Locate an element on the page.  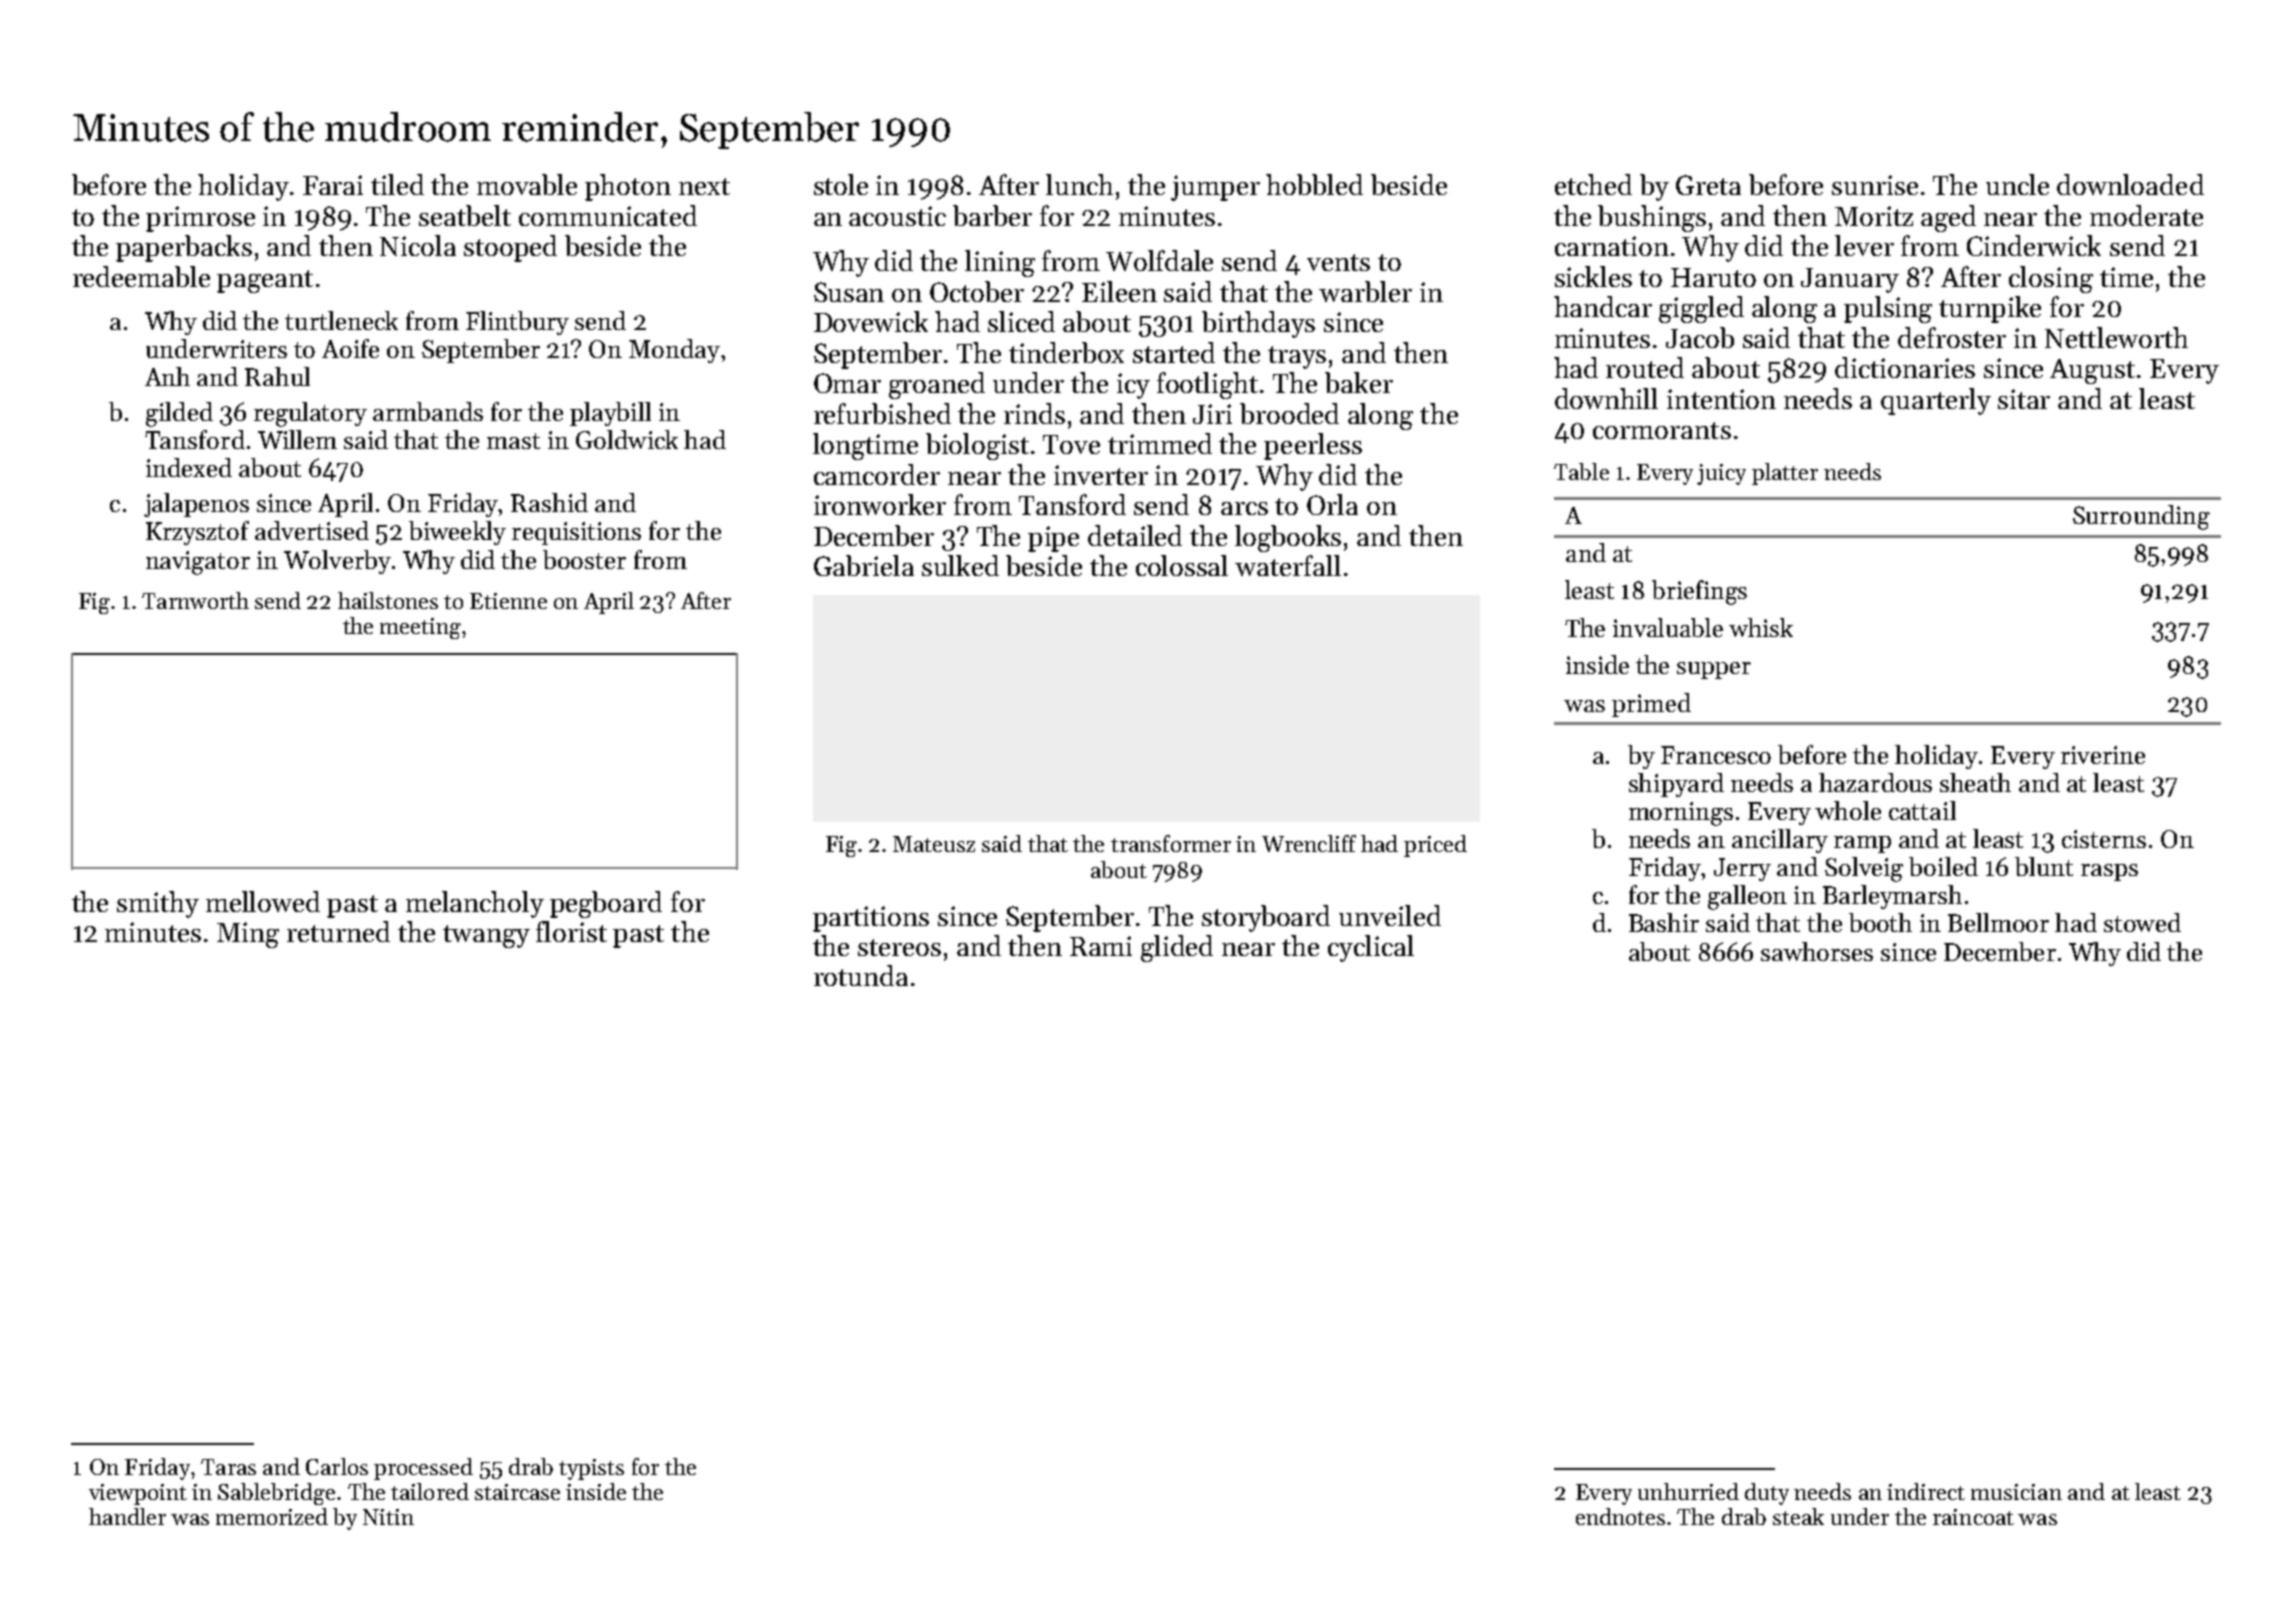
whisk is located at coordinates (1761, 627).
